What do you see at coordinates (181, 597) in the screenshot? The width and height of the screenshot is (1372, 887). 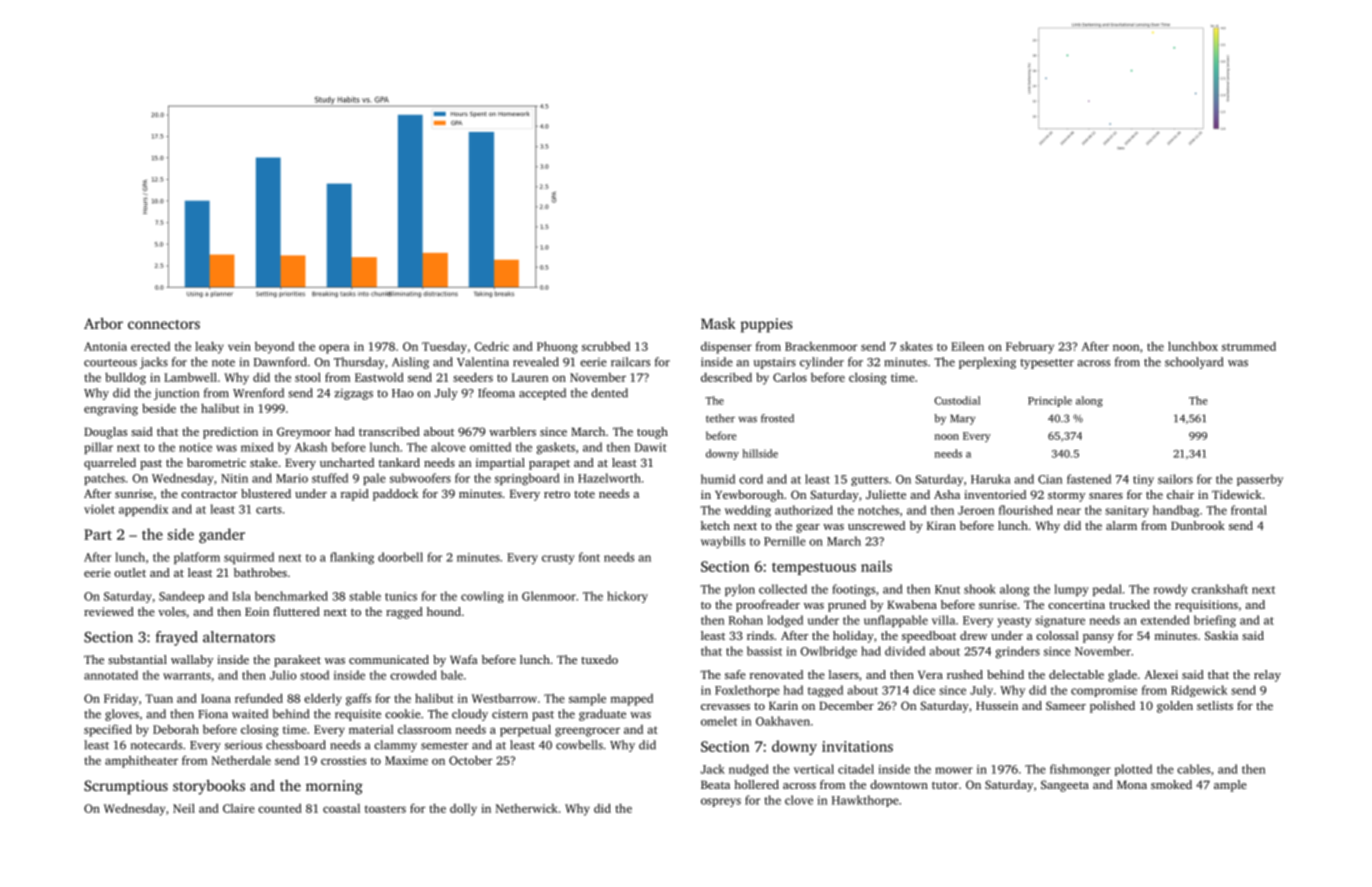 I see `Sandeep` at bounding box center [181, 597].
